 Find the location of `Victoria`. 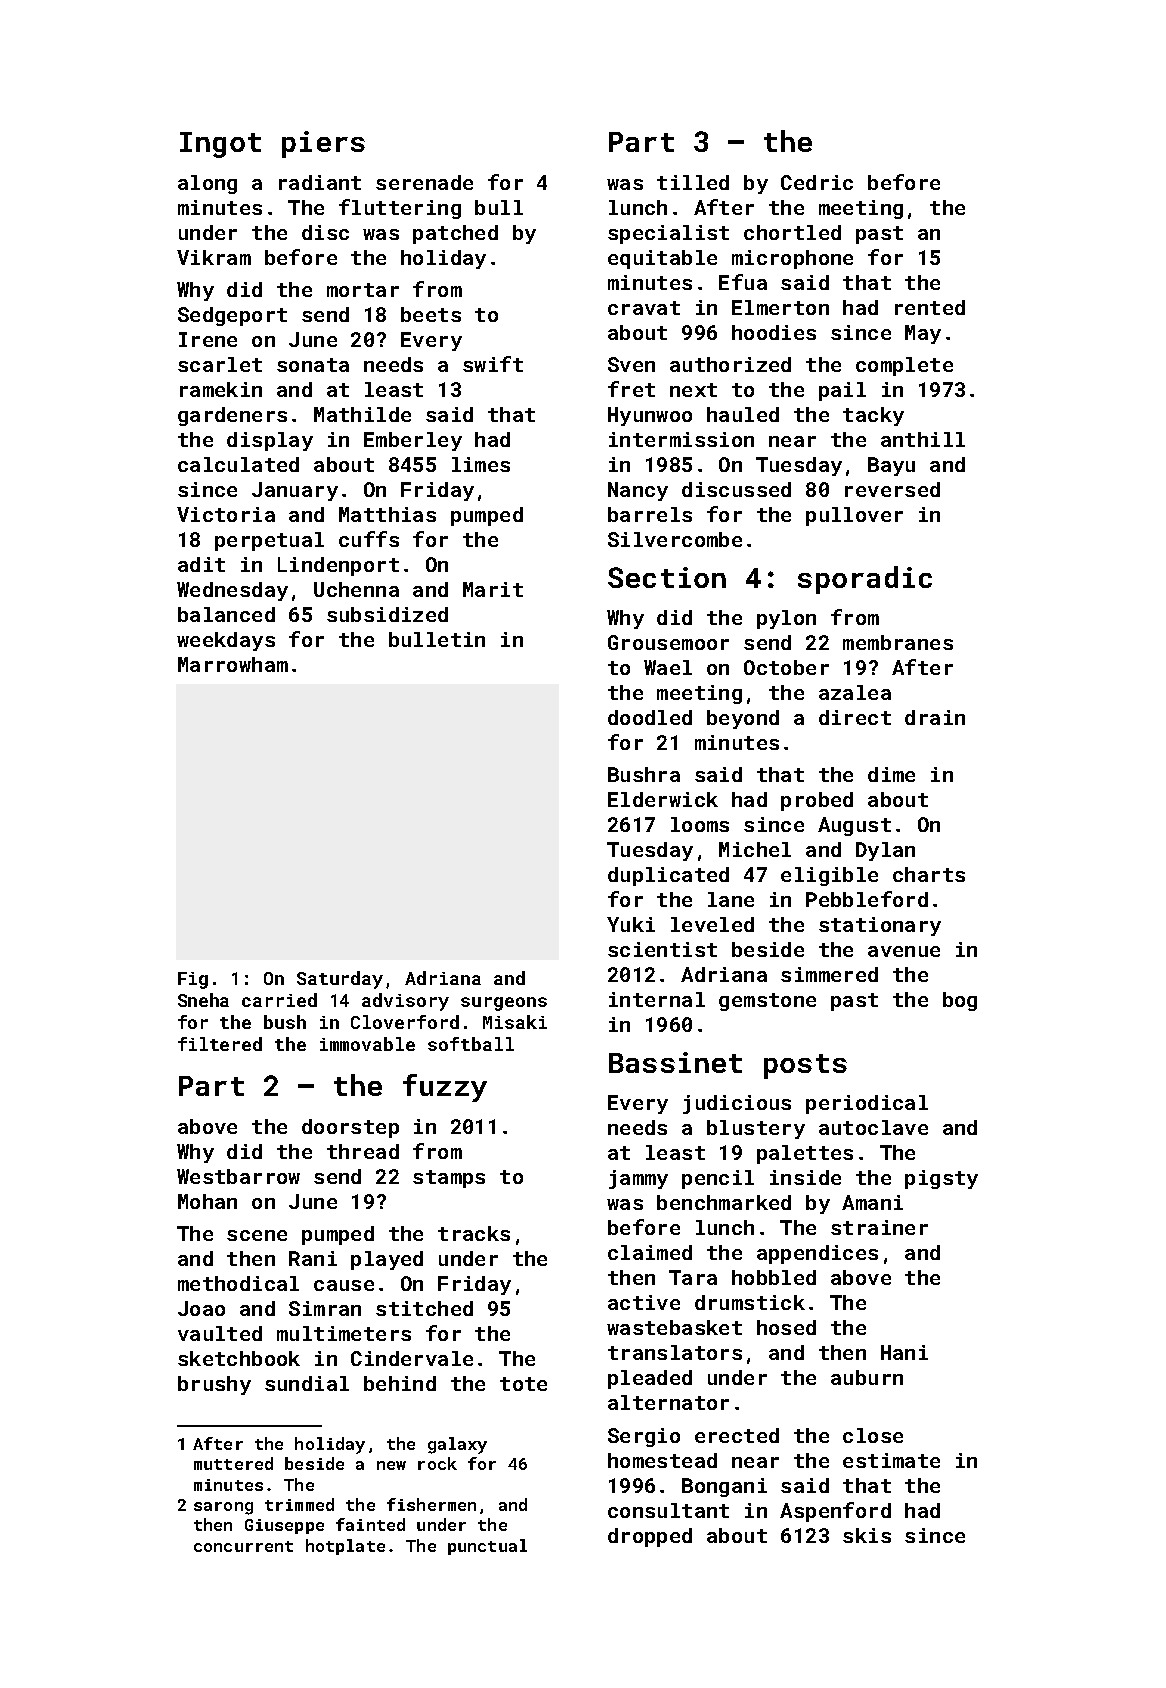

Victoria is located at coordinates (226, 514).
